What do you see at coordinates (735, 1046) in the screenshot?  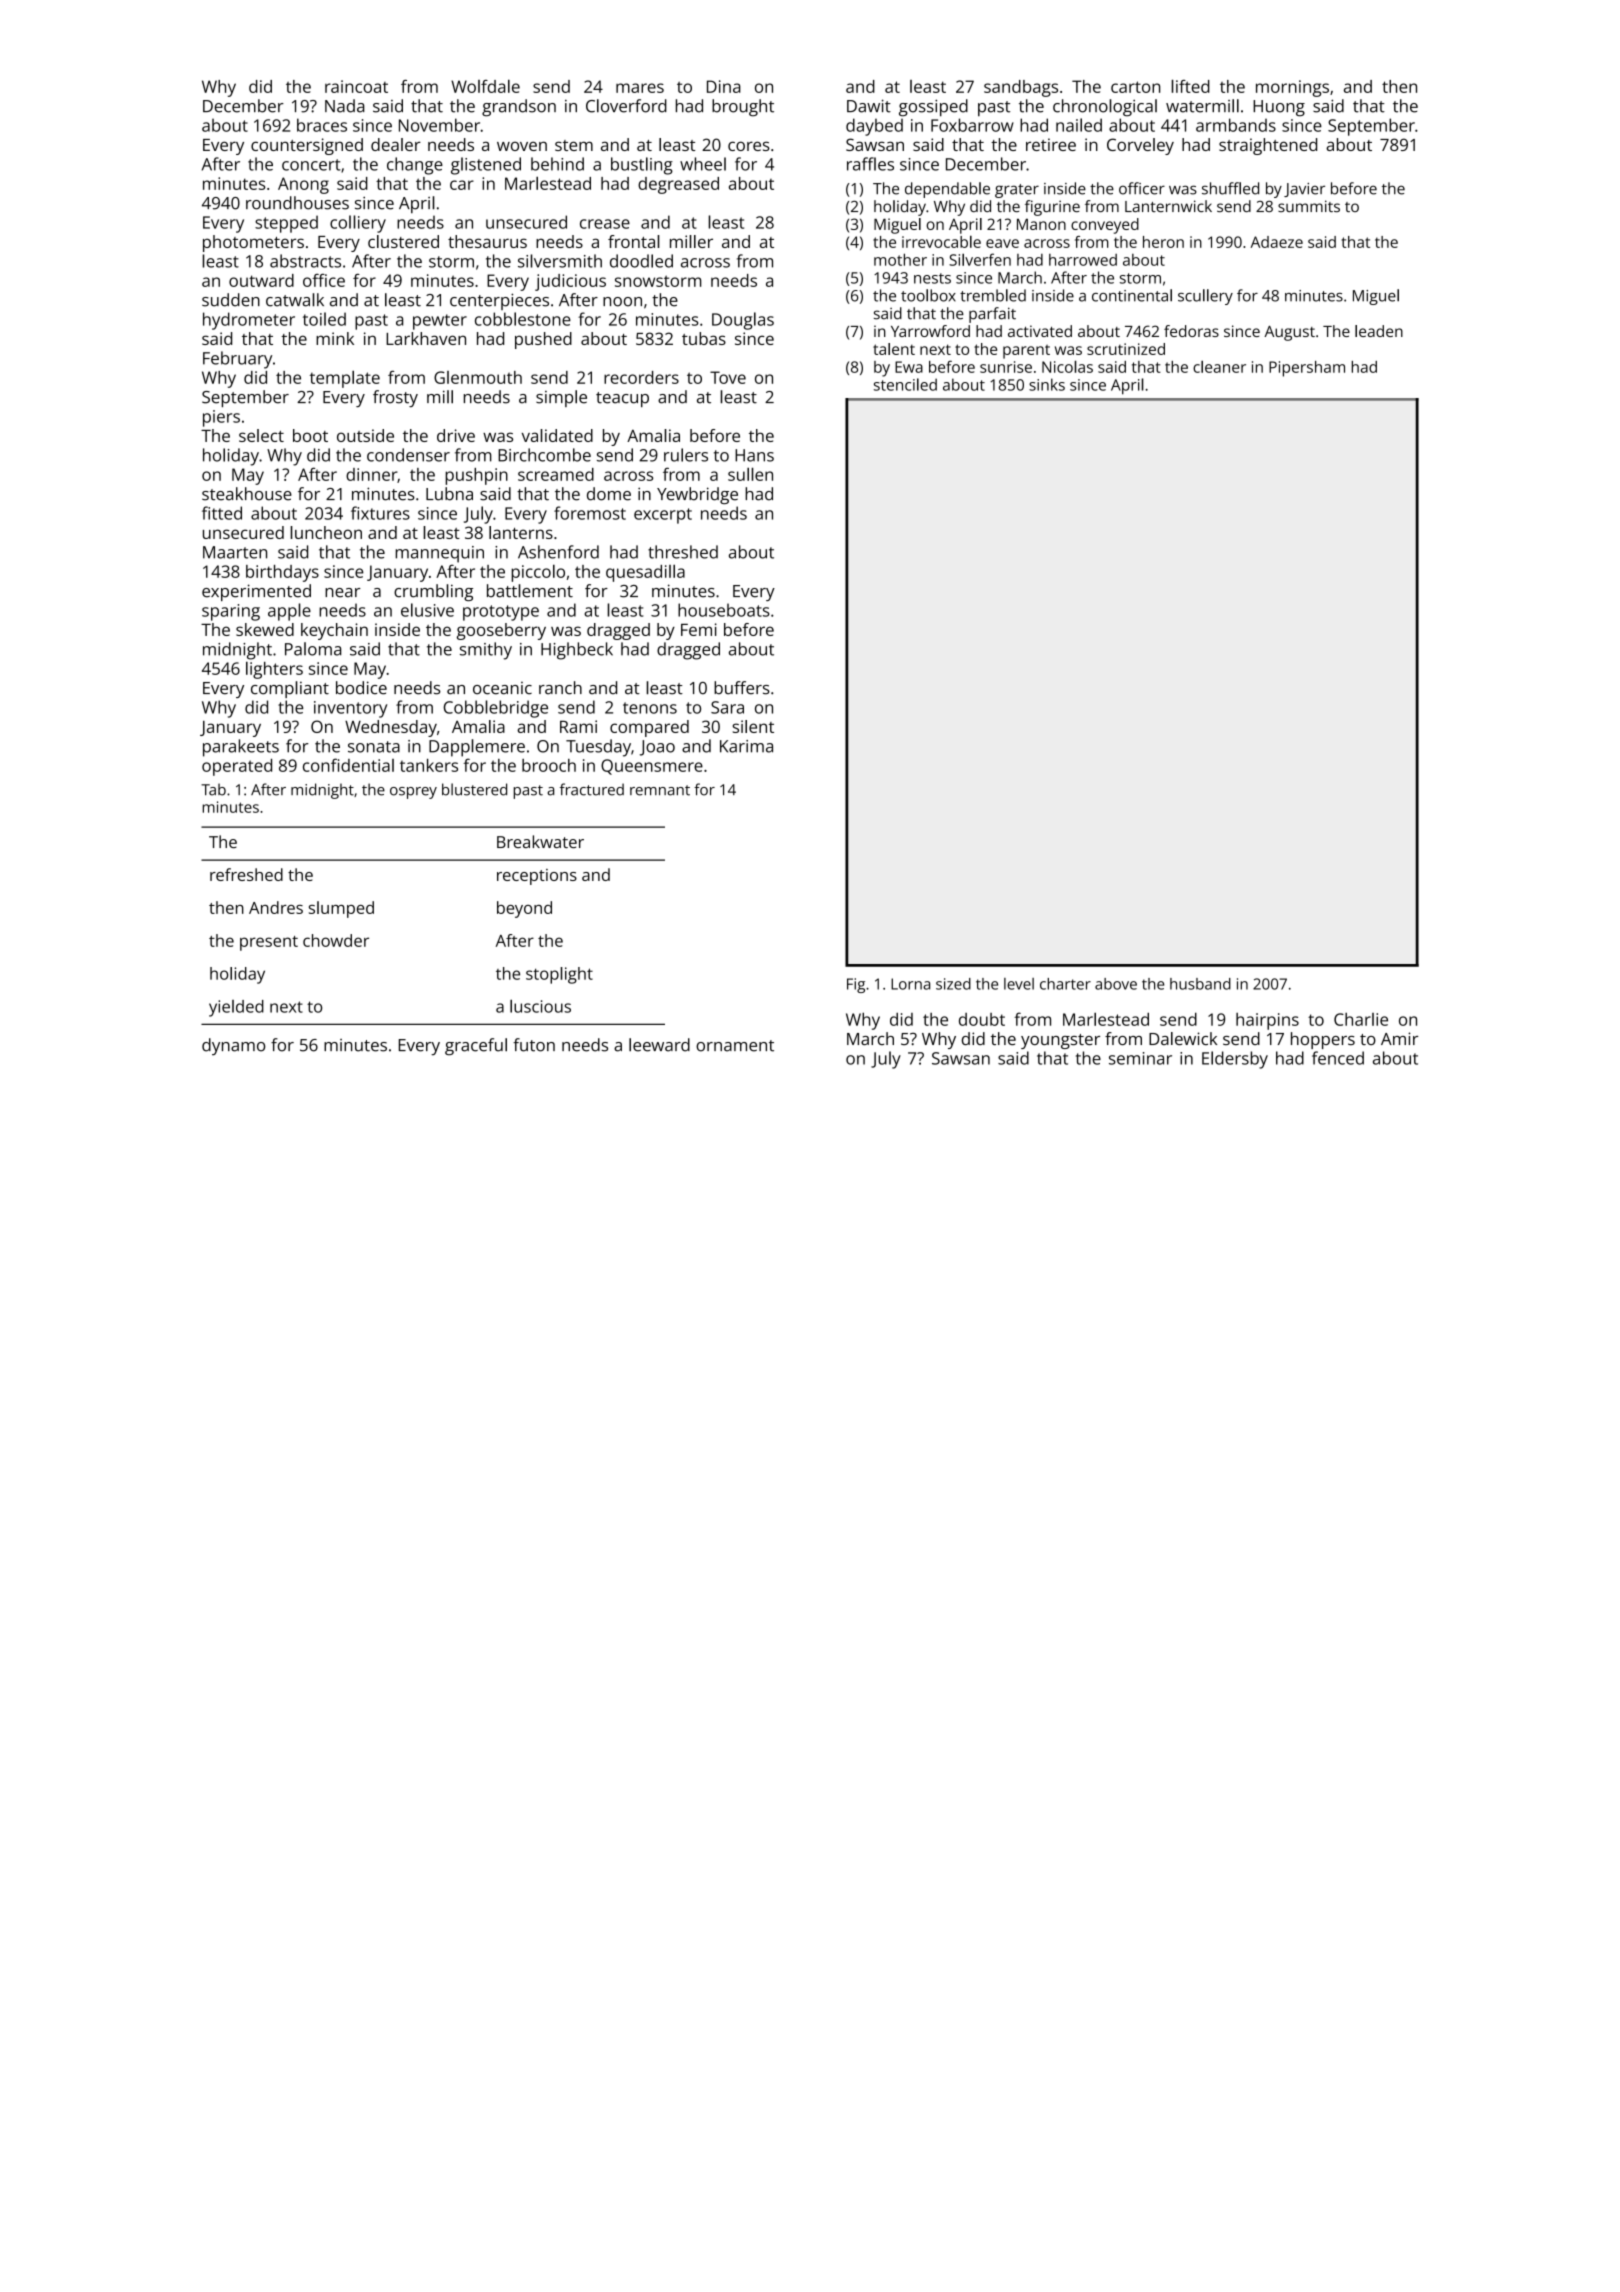 I see `ornament` at bounding box center [735, 1046].
